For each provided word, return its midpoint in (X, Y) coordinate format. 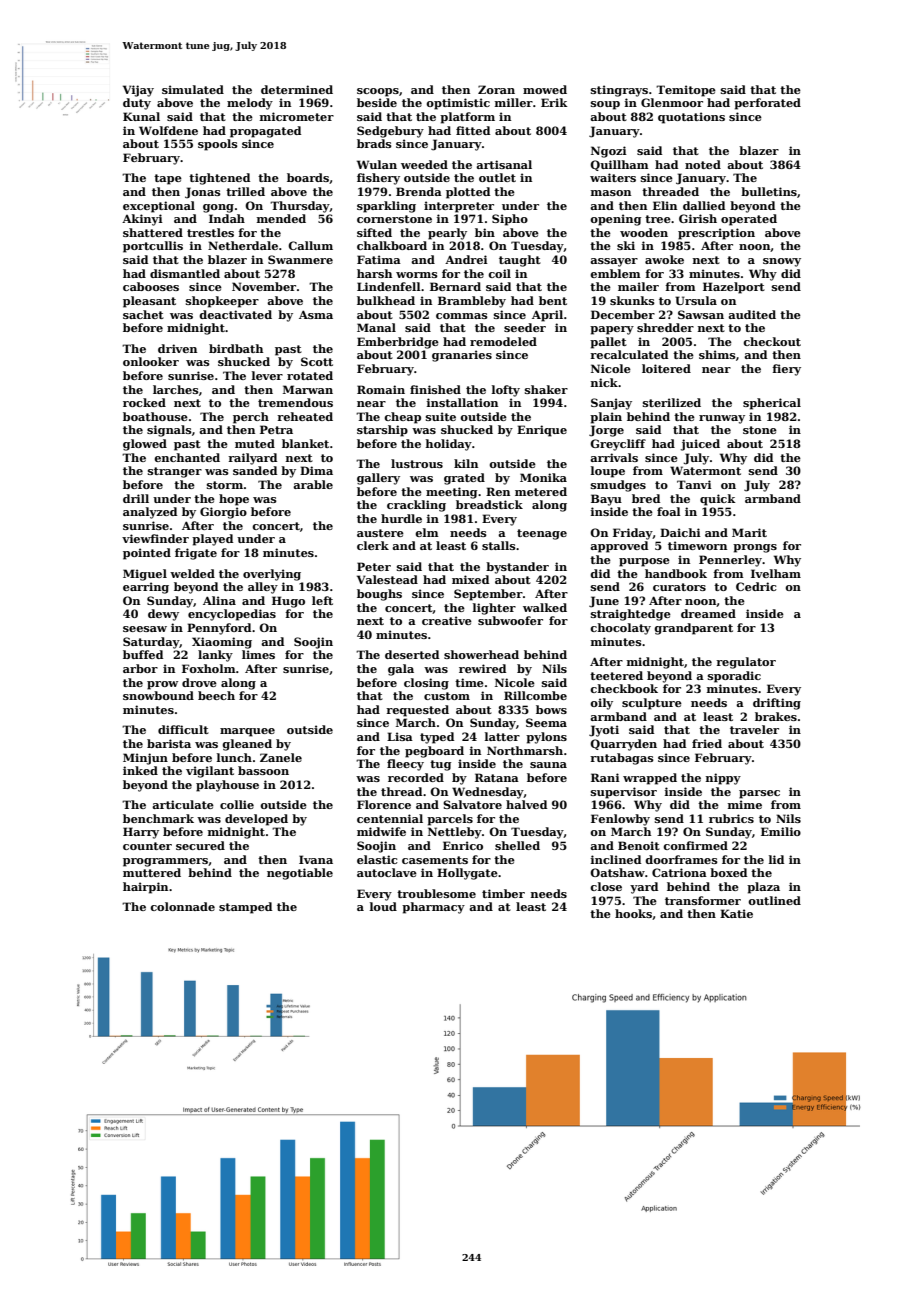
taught (520, 261)
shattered (153, 232)
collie (237, 804)
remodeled (503, 341)
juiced (700, 445)
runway (722, 419)
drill (136, 498)
